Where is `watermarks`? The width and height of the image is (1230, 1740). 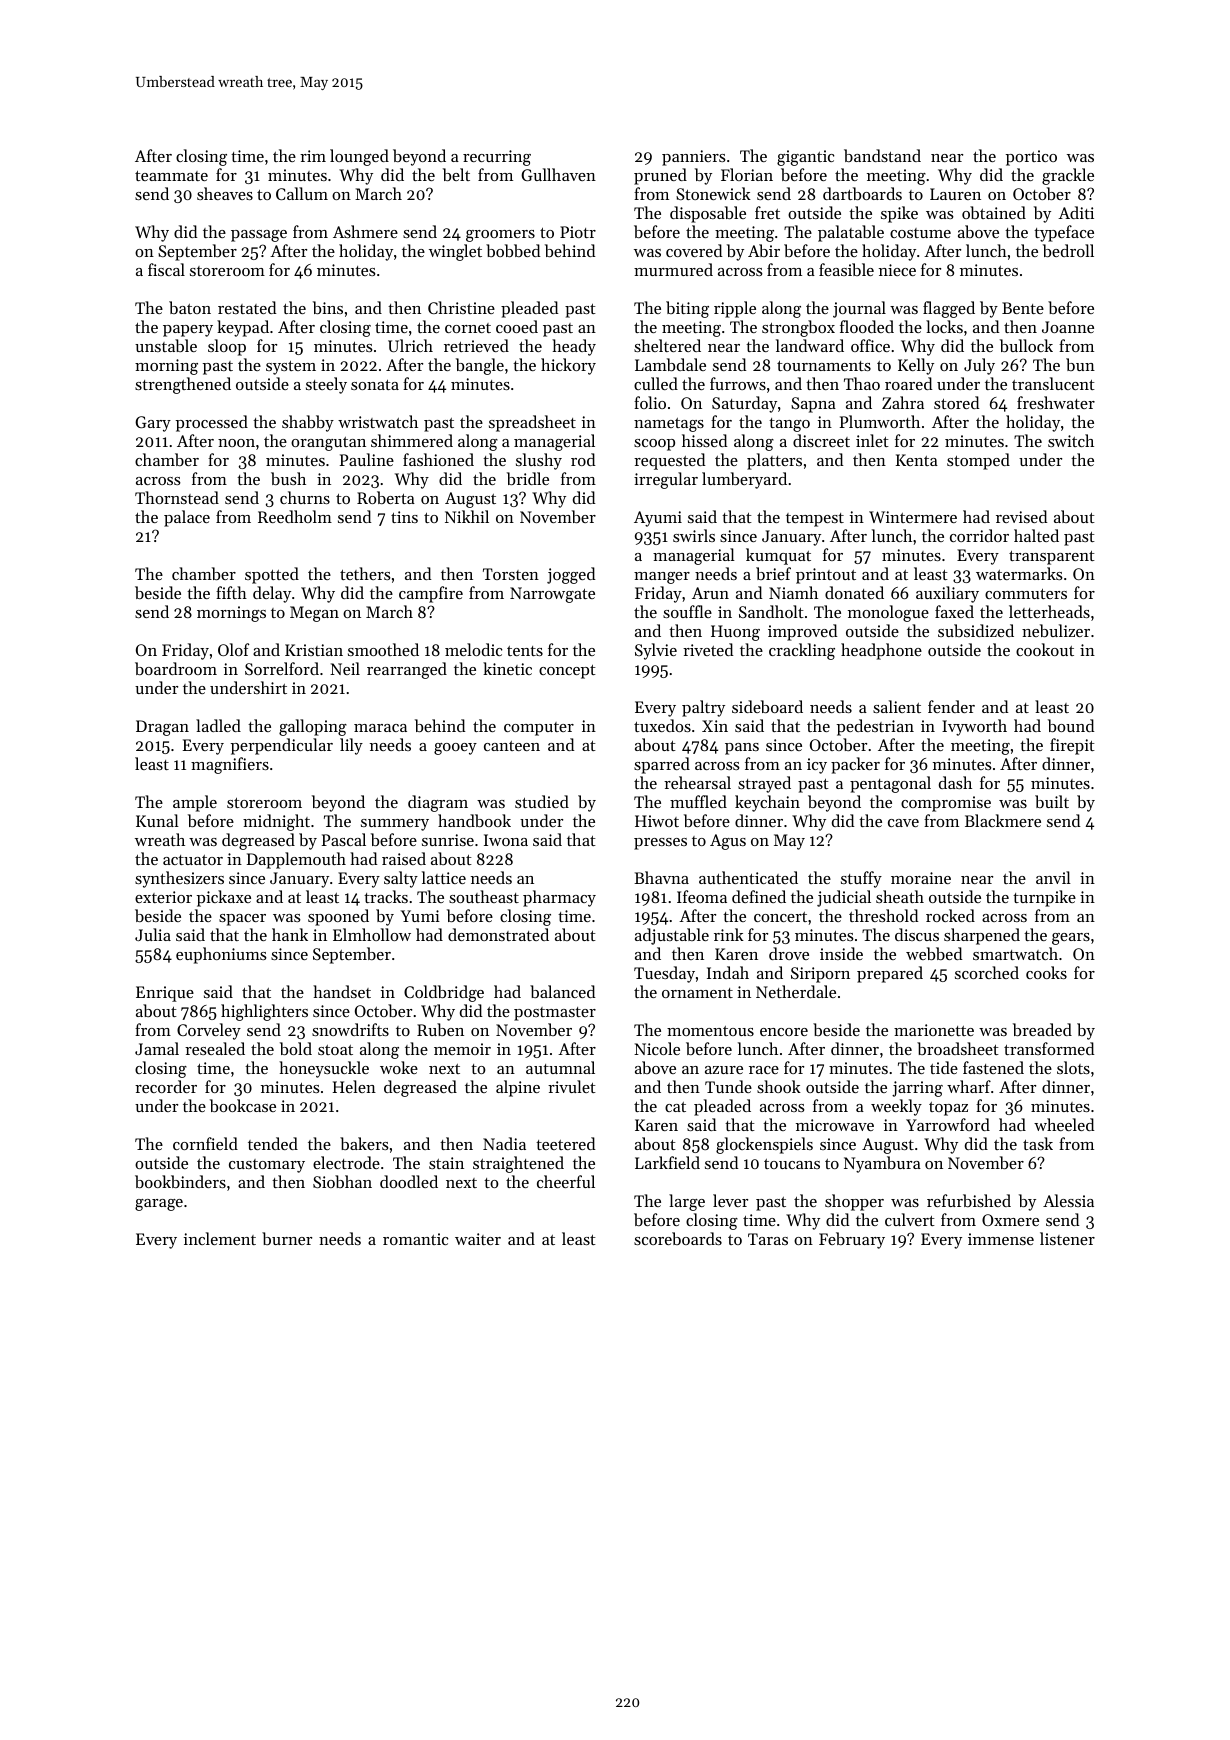 watermarks is located at coordinates (1019, 573).
